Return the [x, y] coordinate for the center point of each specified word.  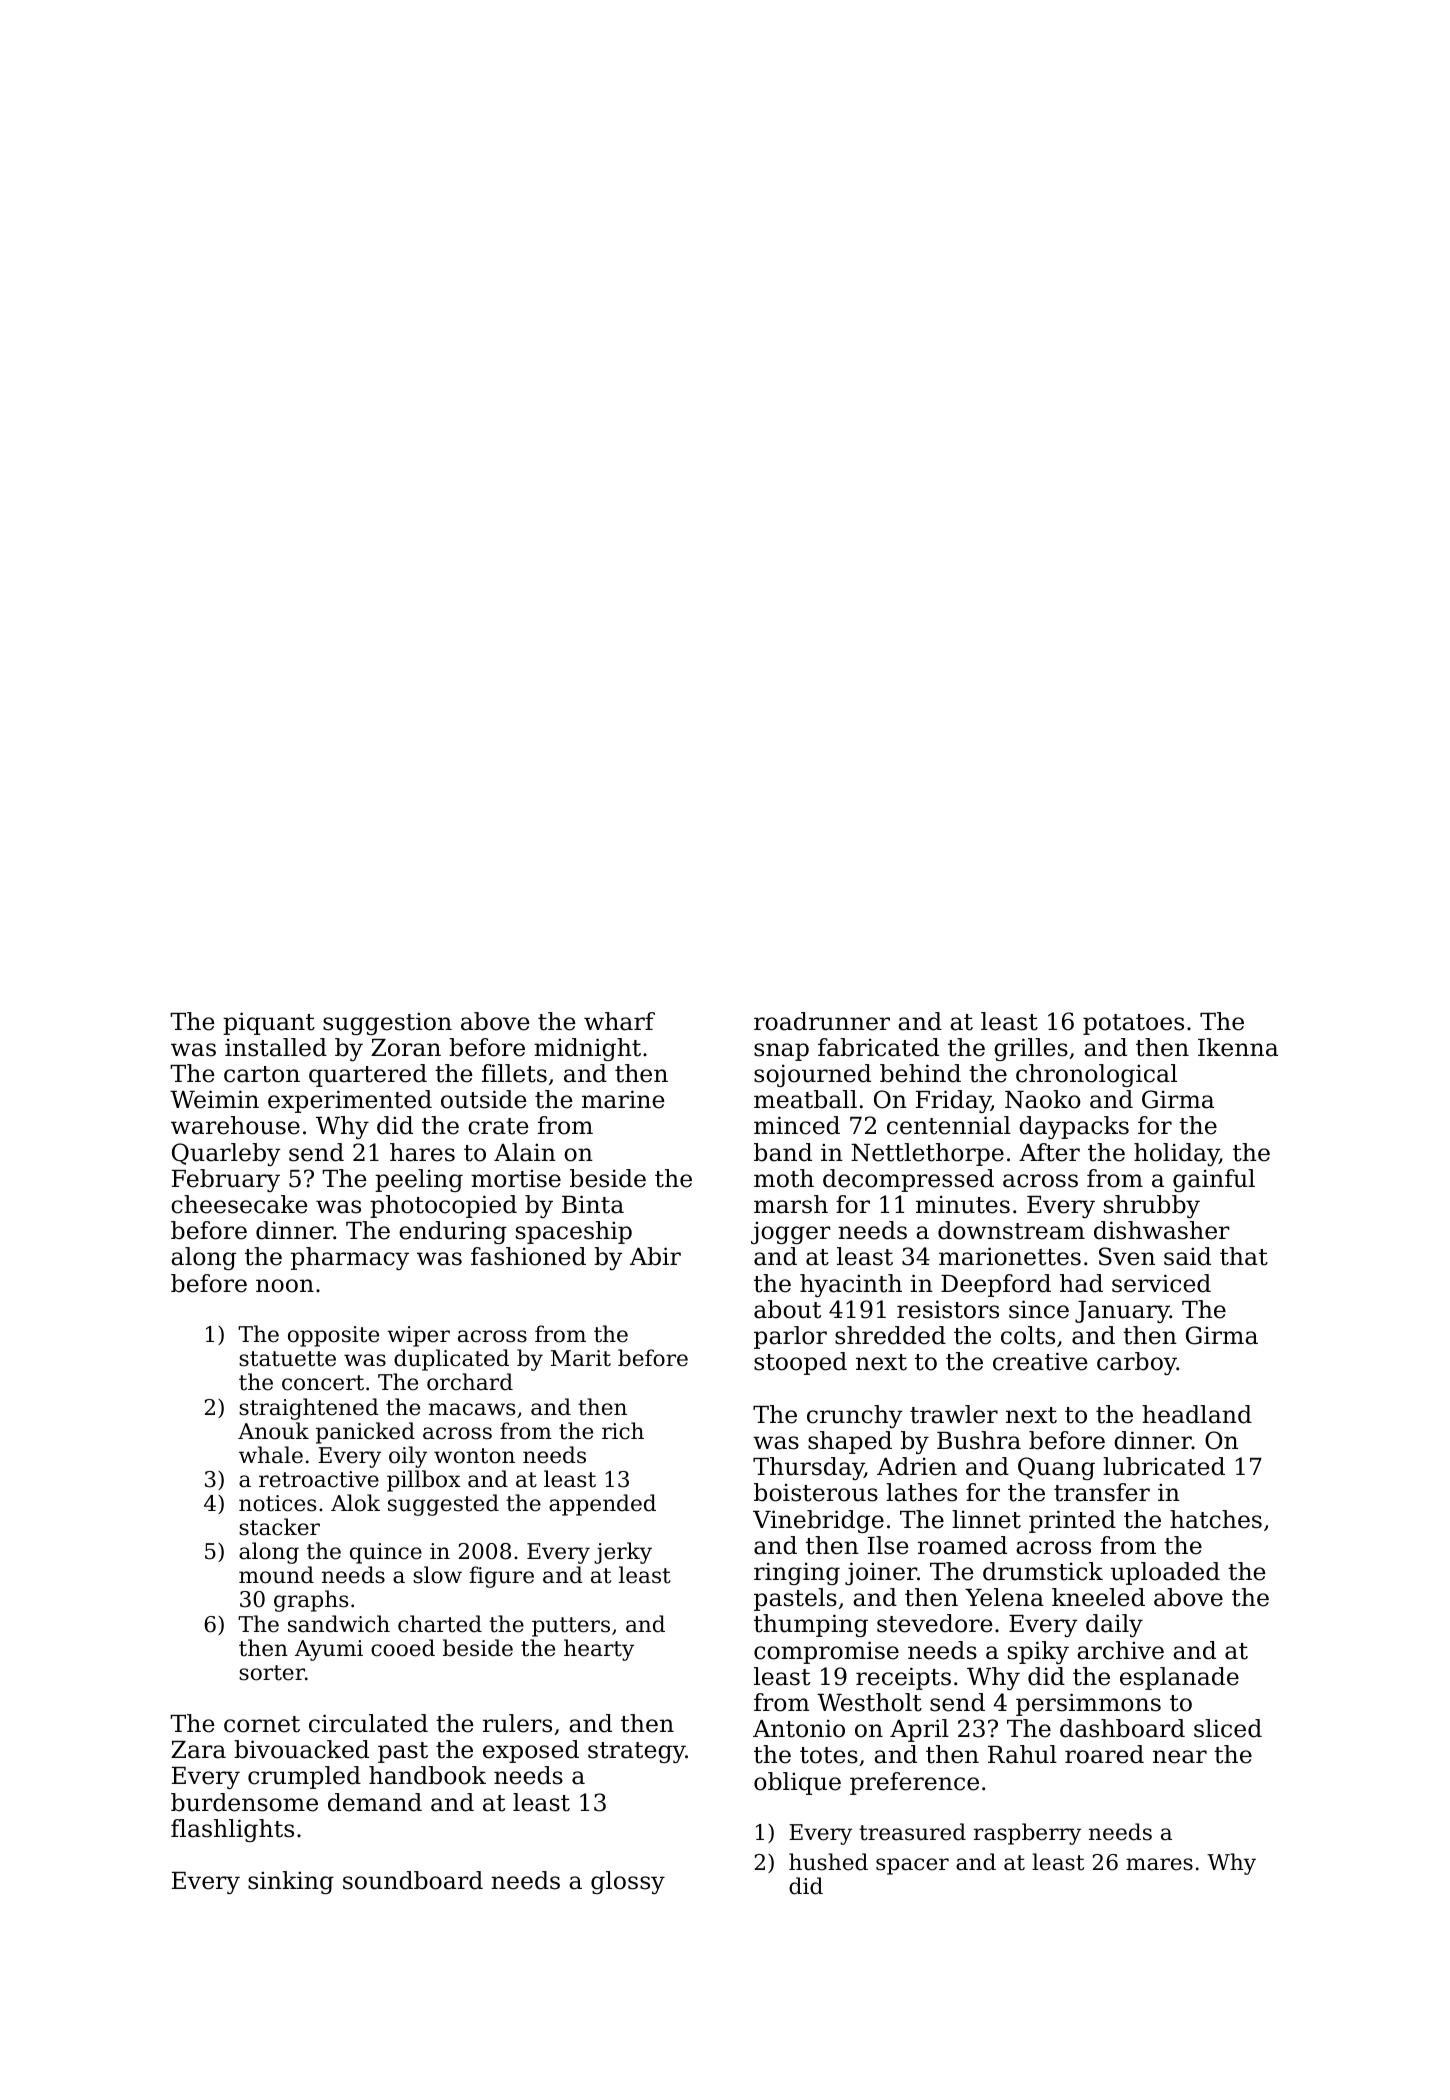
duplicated [451, 1360]
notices [277, 1503]
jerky [623, 1553]
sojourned [812, 1075]
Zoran [406, 1048]
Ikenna [1238, 1047]
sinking [291, 1882]
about [787, 1309]
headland [1197, 1414]
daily [1114, 1625]
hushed [828, 1862]
